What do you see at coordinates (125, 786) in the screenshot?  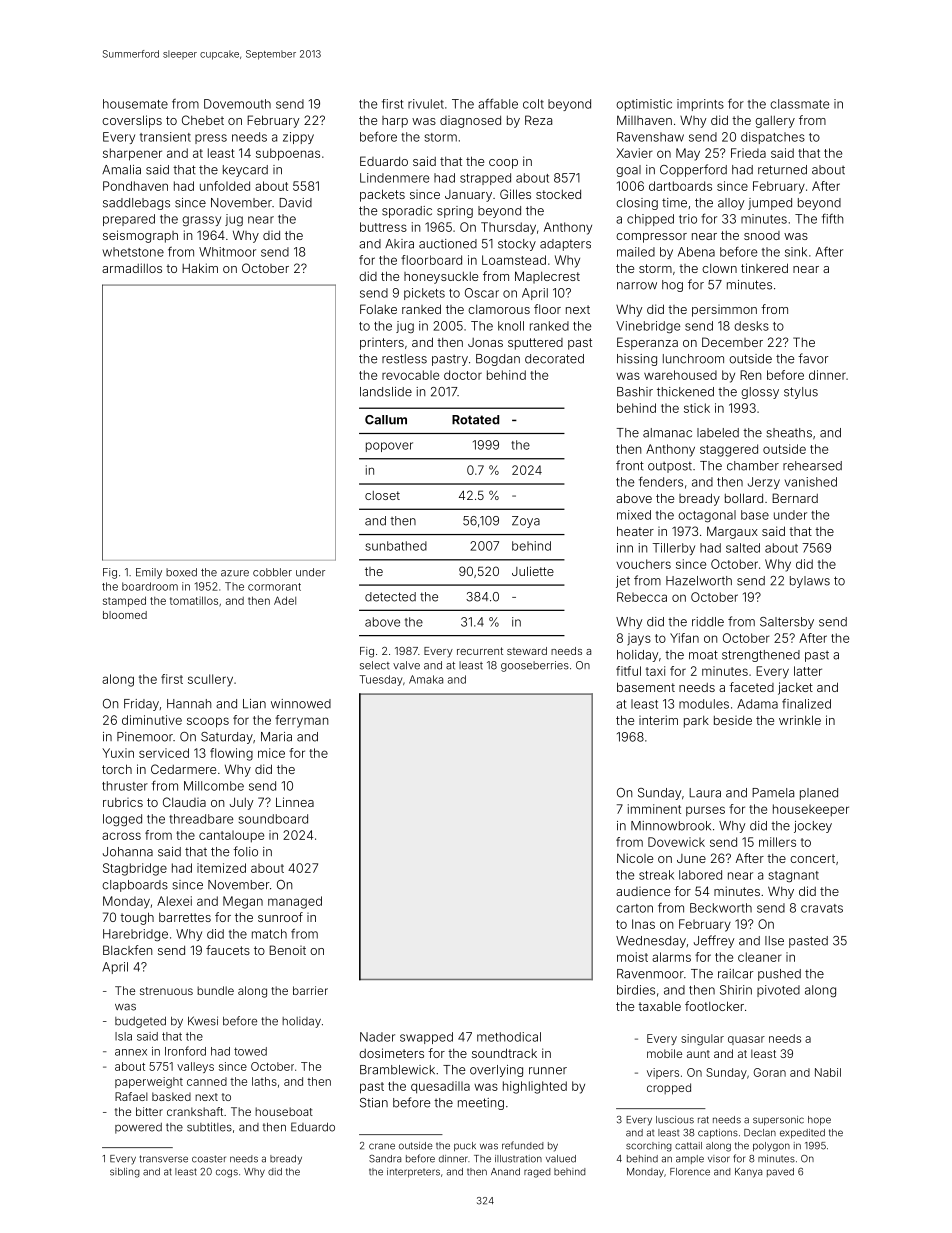 I see `thruster` at bounding box center [125, 786].
